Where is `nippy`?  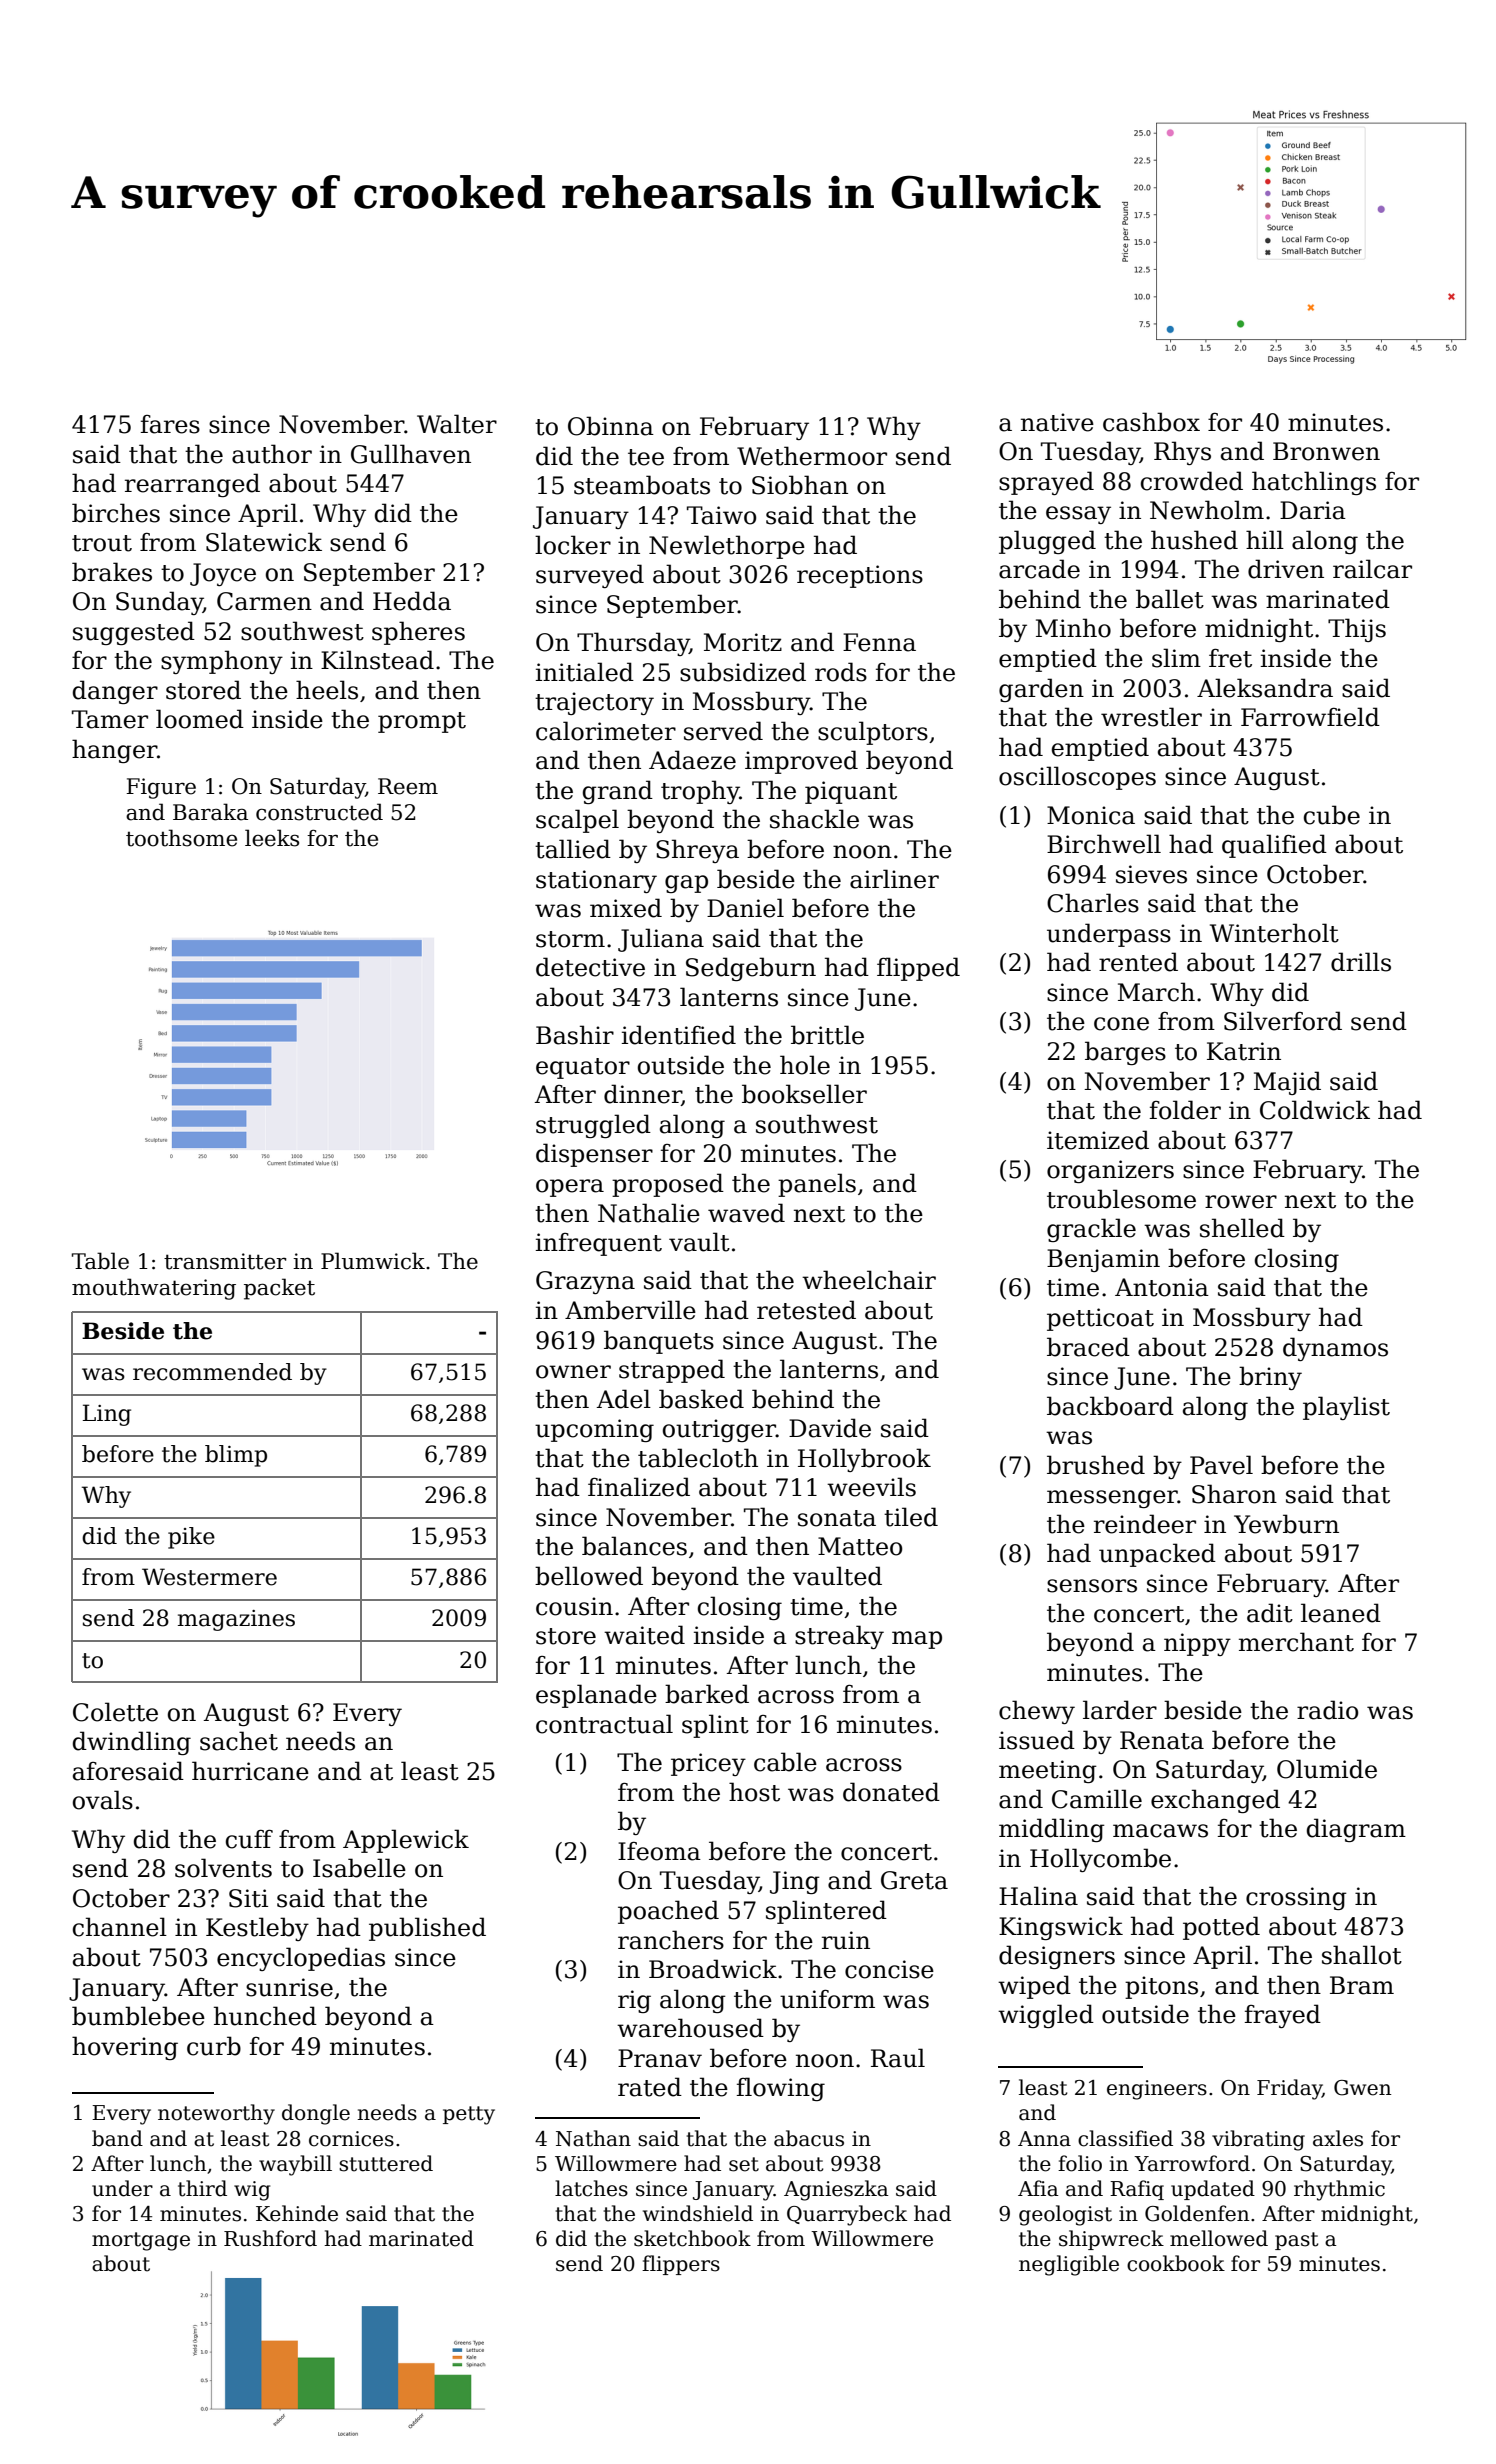 nippy is located at coordinates (1197, 1644).
